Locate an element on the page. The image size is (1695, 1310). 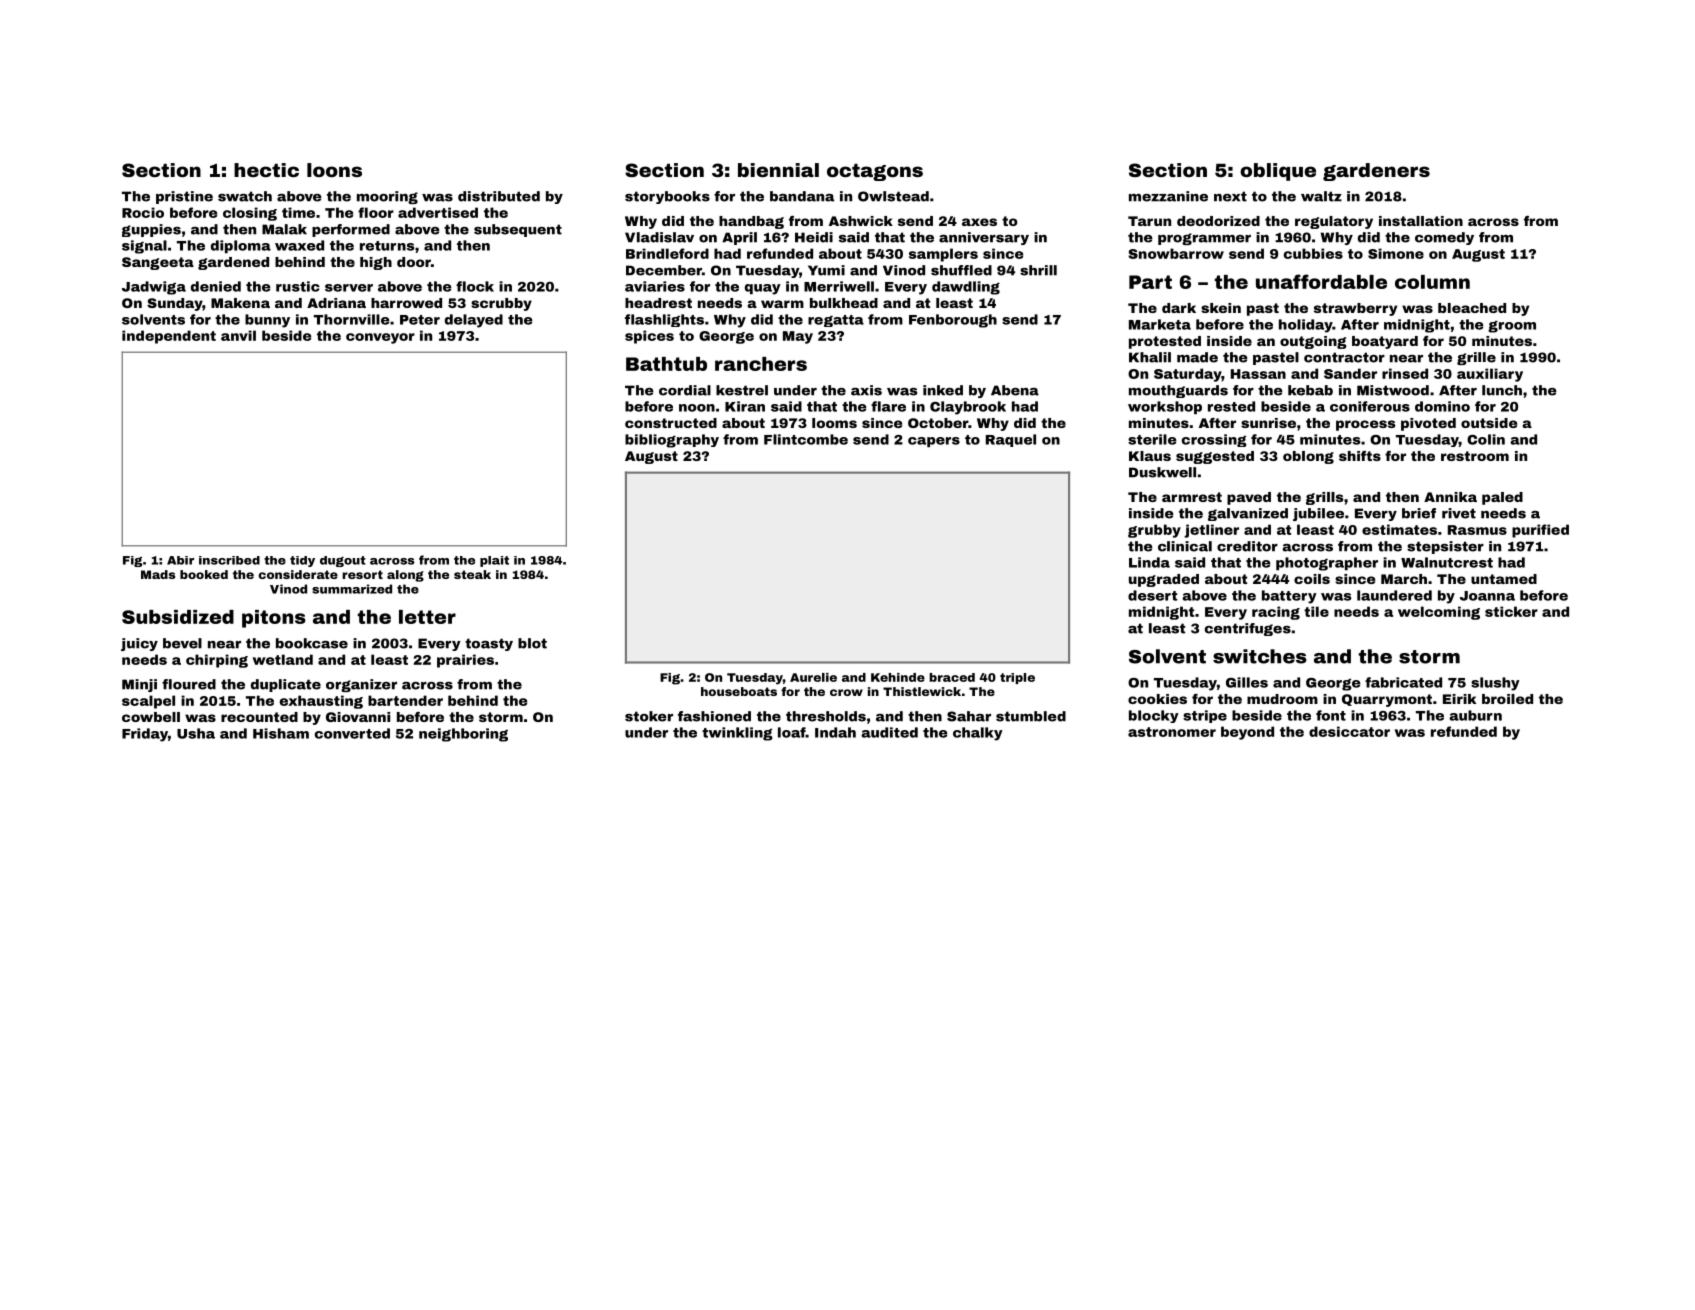
closing is located at coordinates (250, 214).
